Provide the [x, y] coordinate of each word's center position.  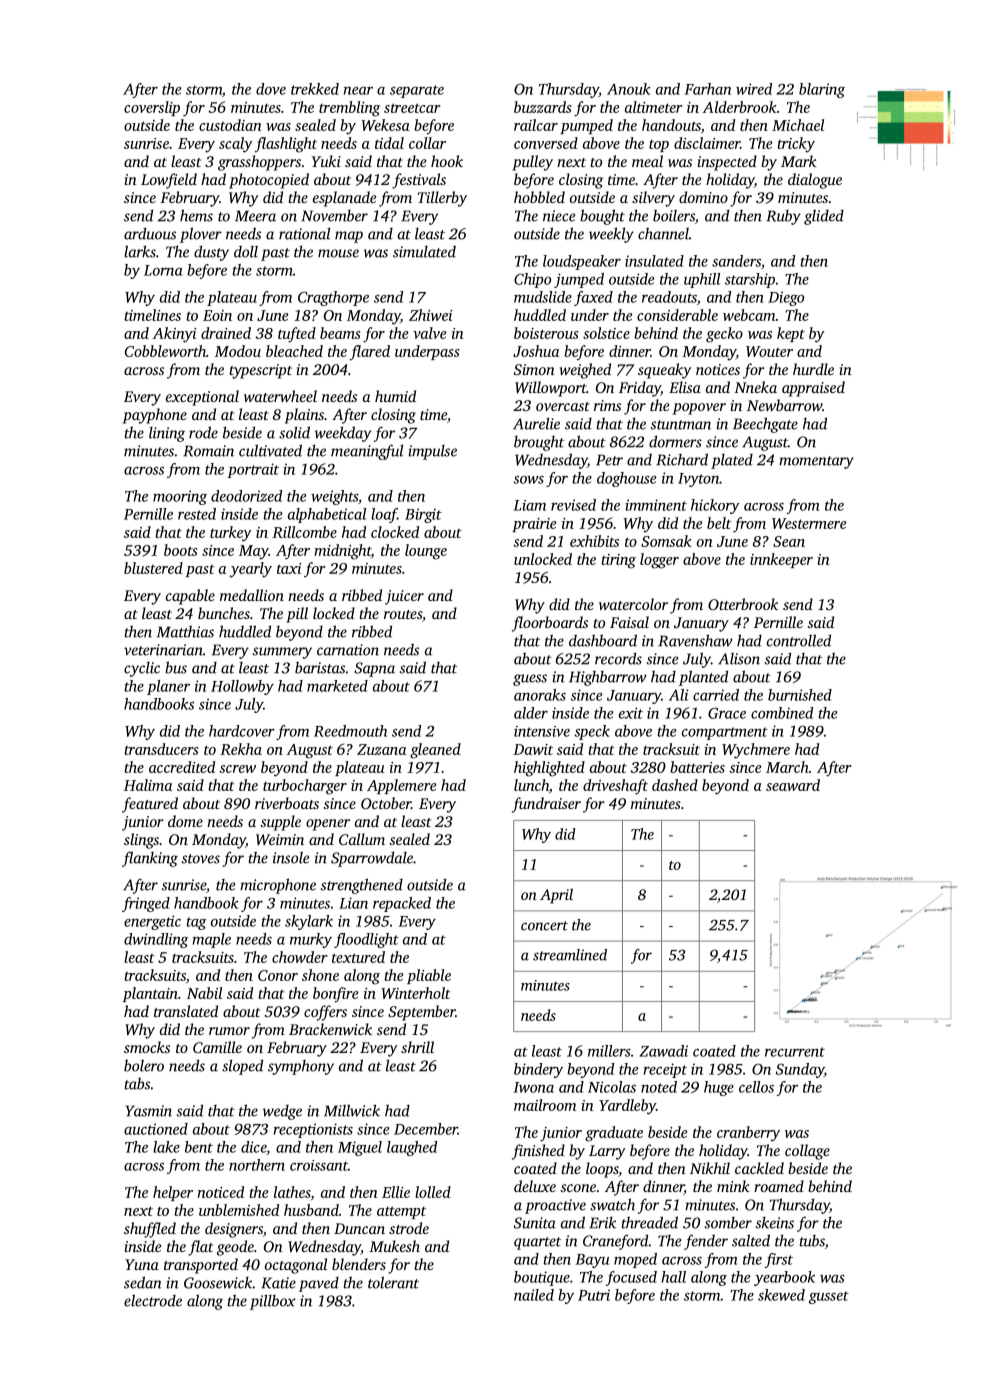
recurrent [795, 1052]
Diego [786, 298]
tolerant [393, 1282]
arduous [150, 233]
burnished [800, 695]
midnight [342, 552]
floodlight [366, 940]
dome [185, 821]
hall [673, 1277]
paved [319, 1284]
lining [167, 434]
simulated [424, 251]
